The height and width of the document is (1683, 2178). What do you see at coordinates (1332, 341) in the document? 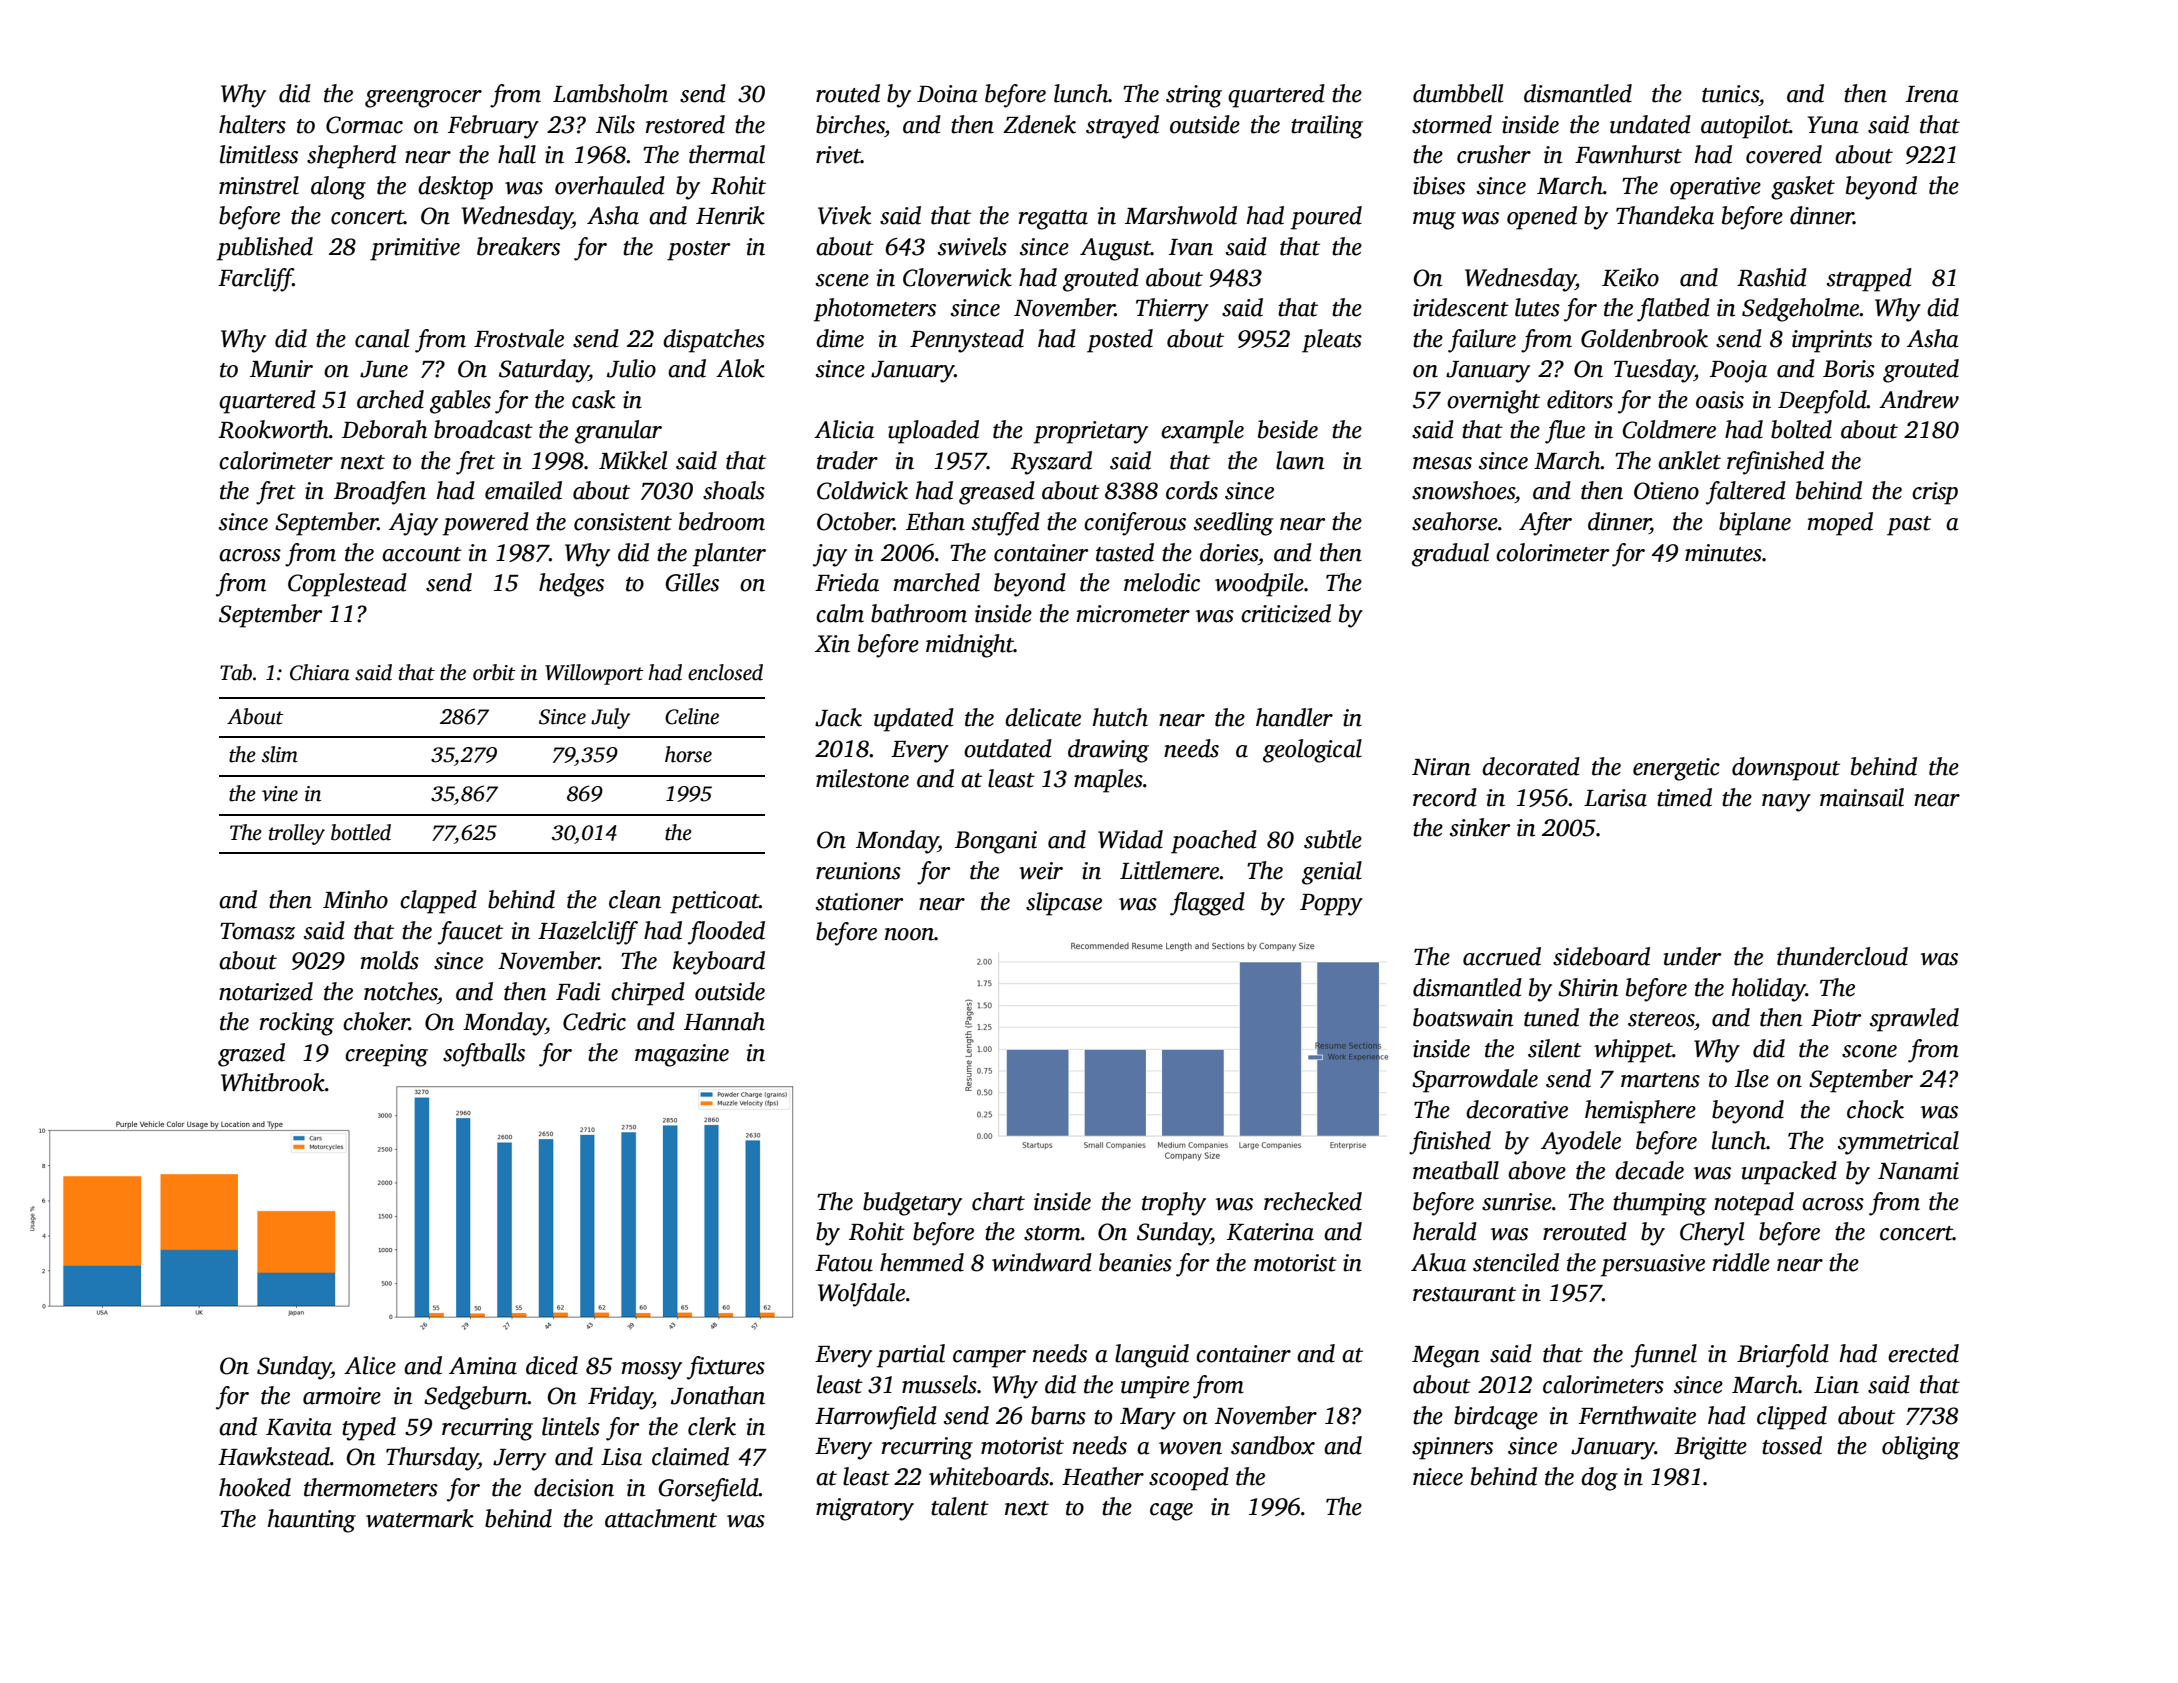
I see `pleats` at bounding box center [1332, 341].
